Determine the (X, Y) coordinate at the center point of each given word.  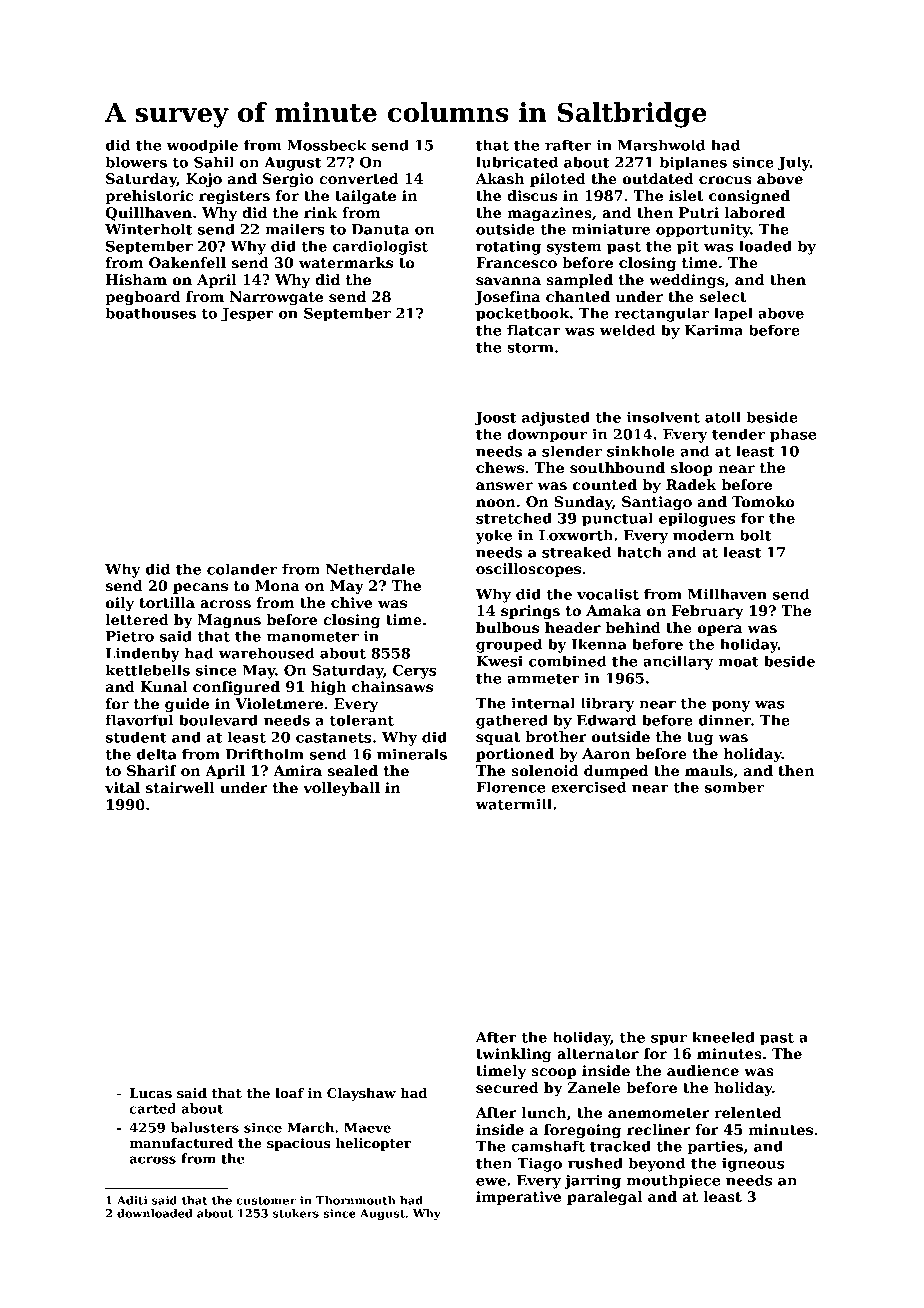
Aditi (132, 1200)
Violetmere (279, 703)
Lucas (151, 1093)
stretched (514, 518)
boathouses (150, 313)
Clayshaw (361, 1094)
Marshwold (661, 145)
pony (731, 706)
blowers (136, 162)
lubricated (517, 162)
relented (747, 1112)
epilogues (697, 519)
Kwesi (499, 661)
